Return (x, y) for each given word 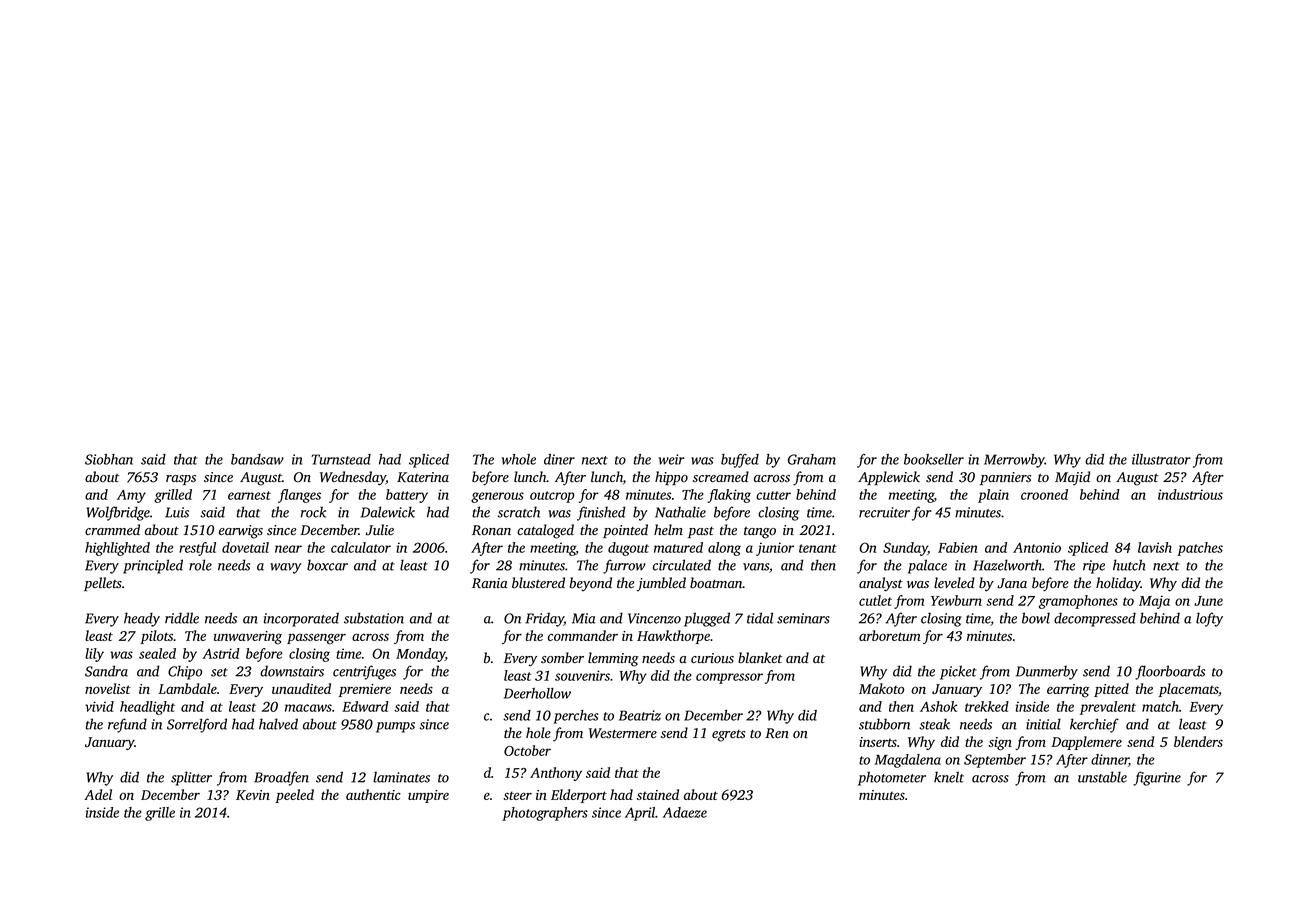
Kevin (253, 795)
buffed (740, 461)
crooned (1044, 494)
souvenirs (582, 675)
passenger (316, 639)
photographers (545, 814)
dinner (1110, 760)
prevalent (1108, 708)
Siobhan (109, 459)
